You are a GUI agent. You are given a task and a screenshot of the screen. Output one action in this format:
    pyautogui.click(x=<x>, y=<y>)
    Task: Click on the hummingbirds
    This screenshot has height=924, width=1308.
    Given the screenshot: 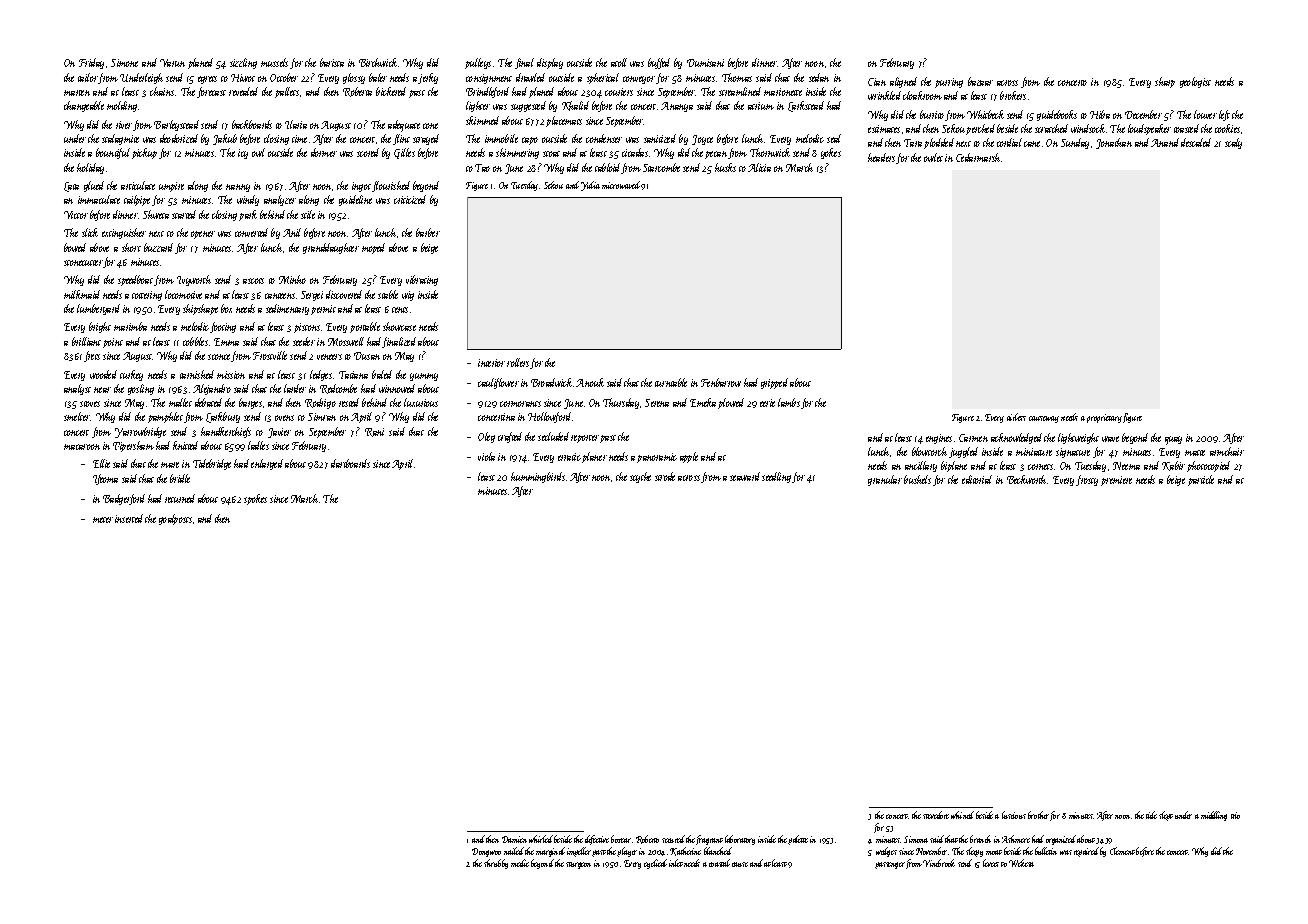 What is the action you would take?
    pyautogui.click(x=538, y=477)
